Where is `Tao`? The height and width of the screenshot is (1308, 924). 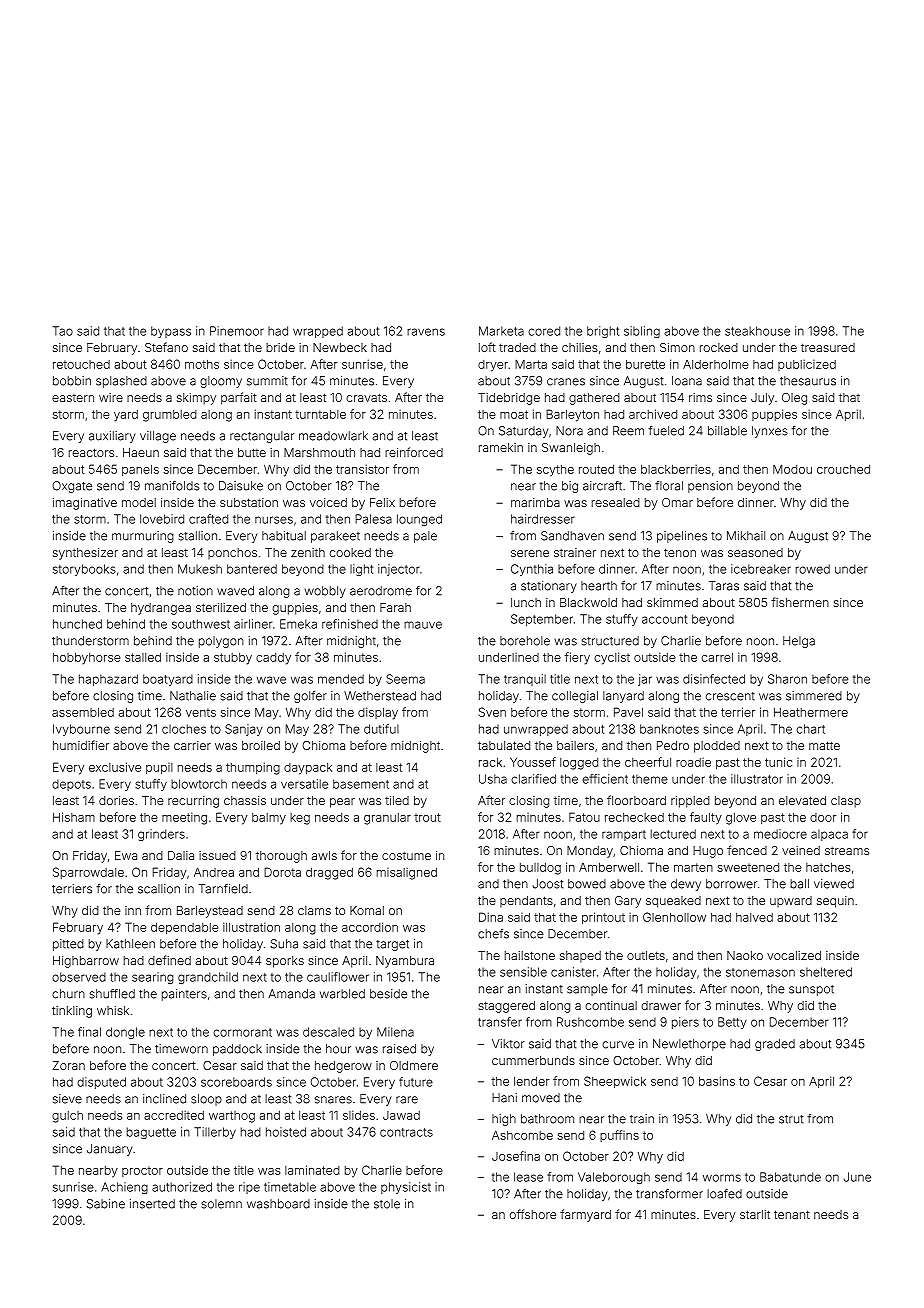 Tao is located at coordinates (63, 331).
